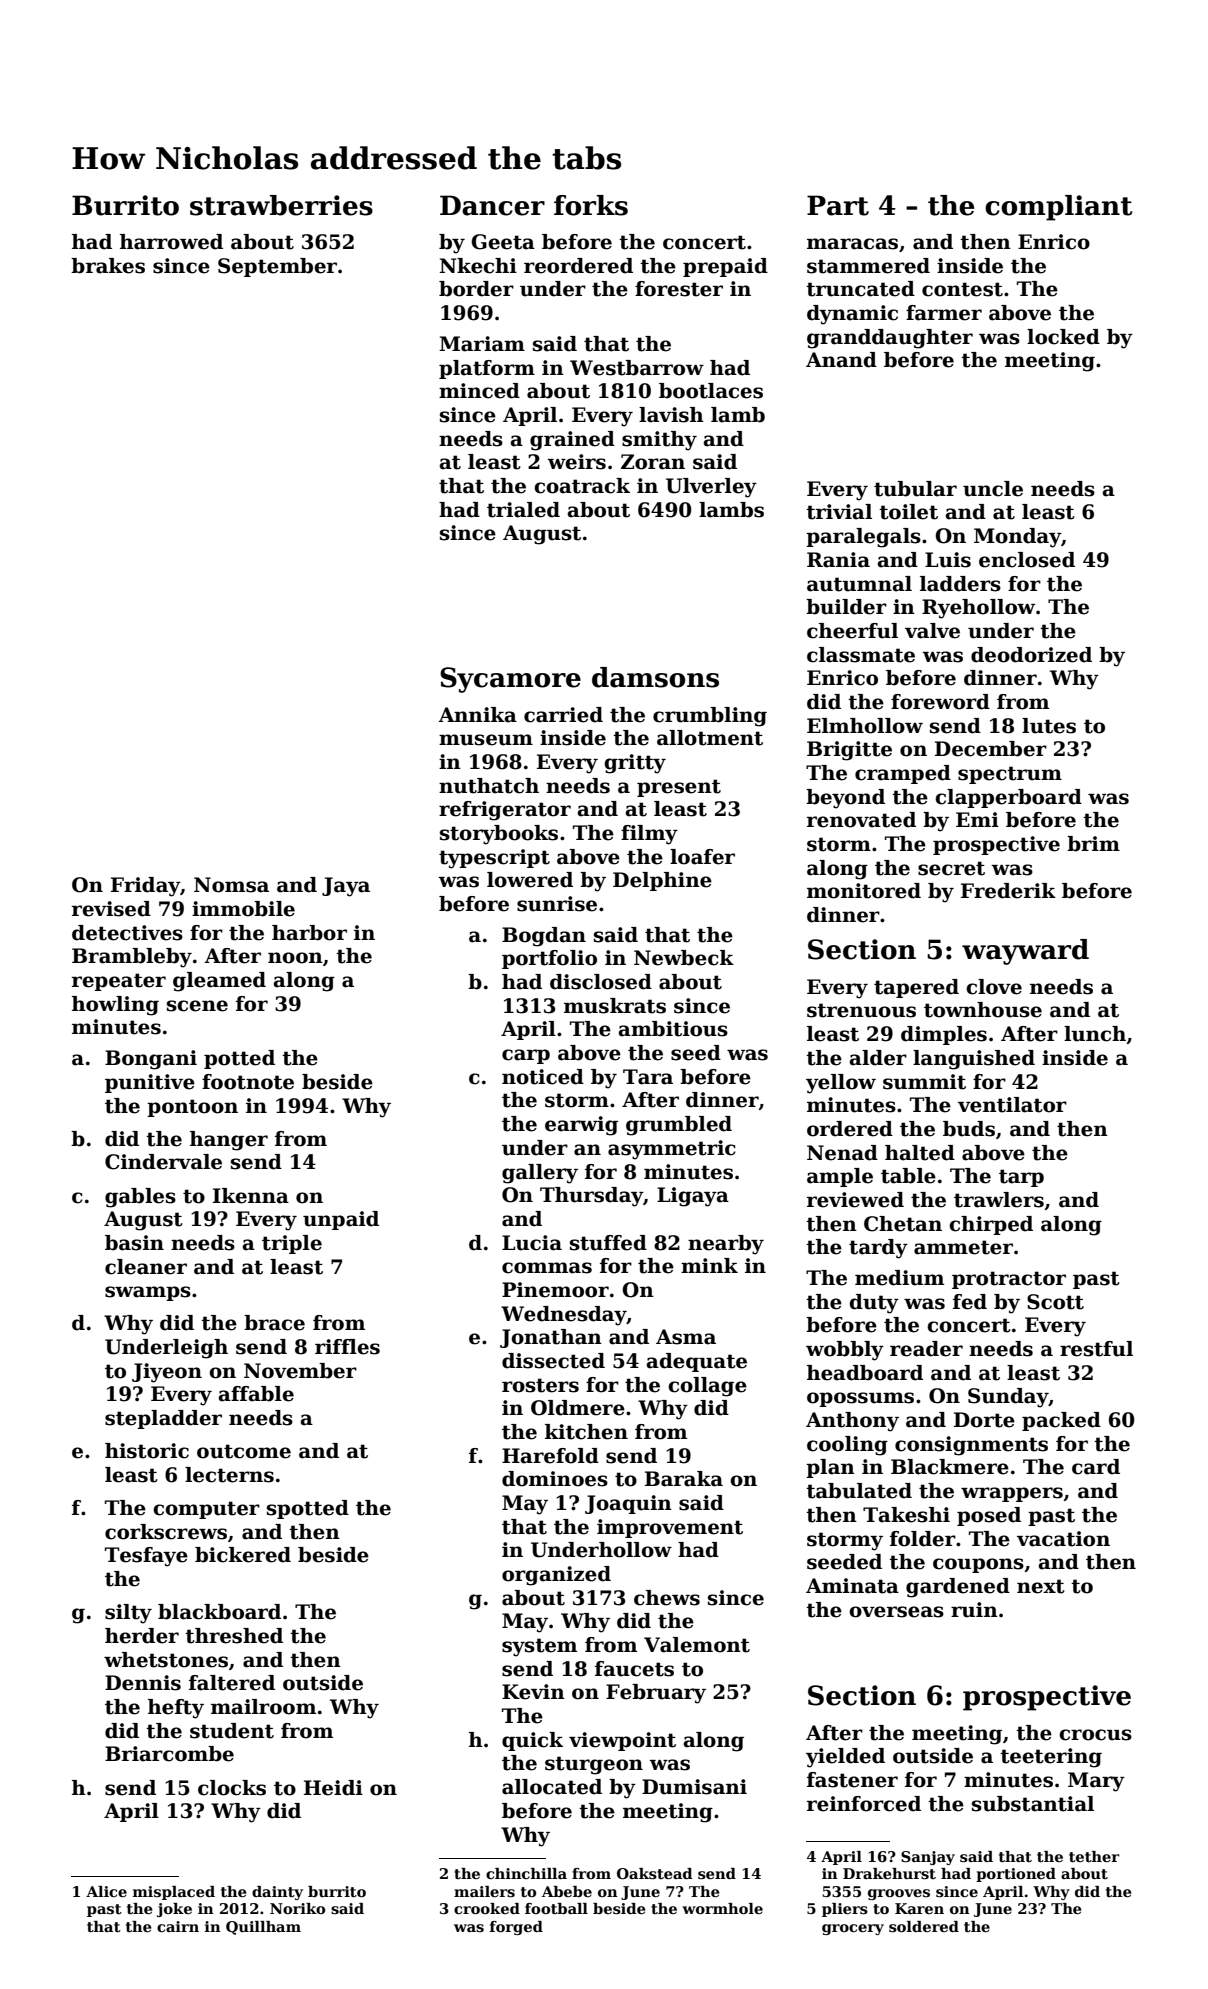 The image size is (1208, 1989). Describe the element at coordinates (166, 1532) in the screenshot. I see `corkscrews` at that location.
